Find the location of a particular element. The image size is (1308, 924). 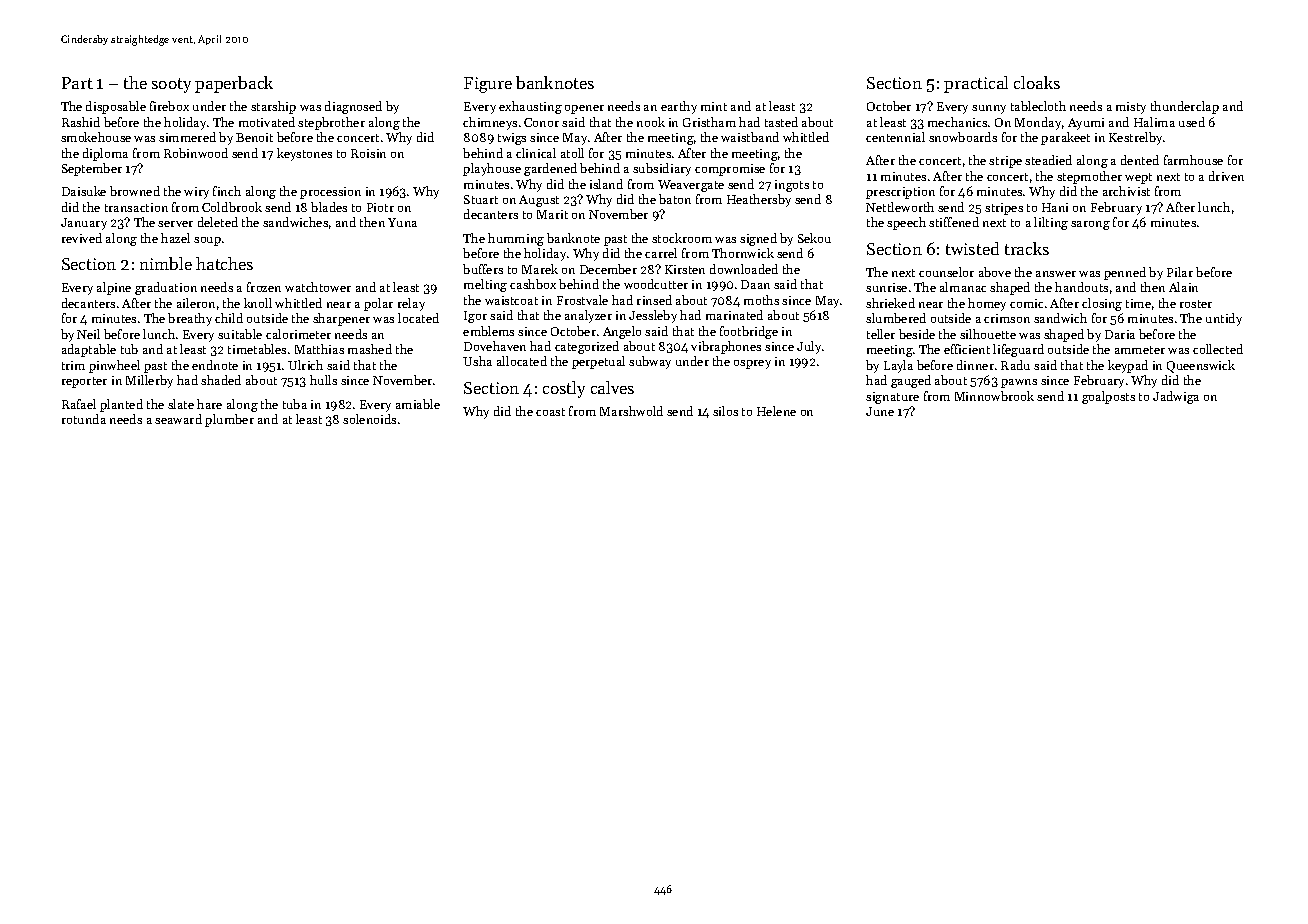

comic is located at coordinates (1026, 303).
